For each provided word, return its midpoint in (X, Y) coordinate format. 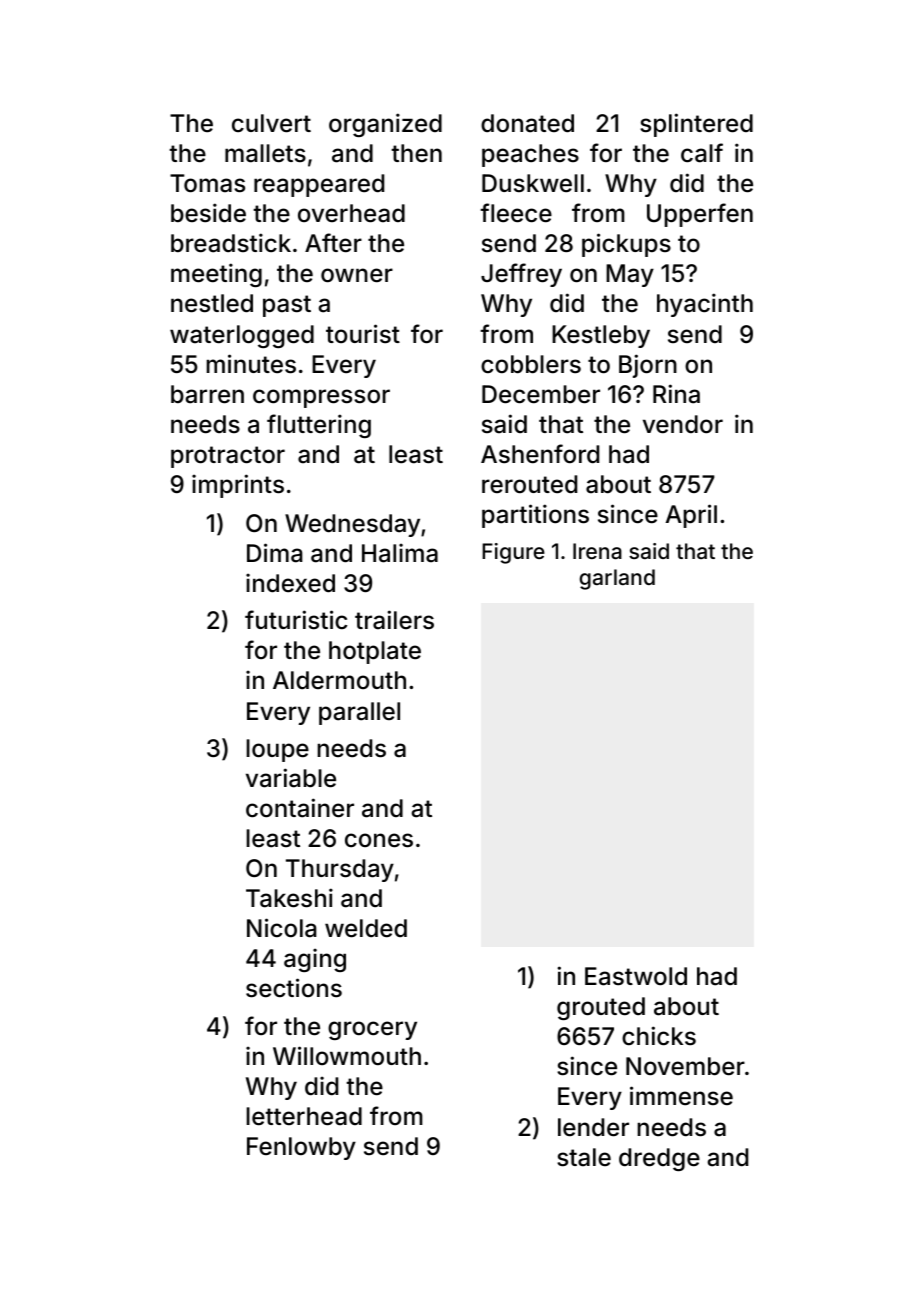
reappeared (319, 185)
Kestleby (601, 336)
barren (207, 394)
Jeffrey (521, 275)
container (300, 808)
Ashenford (540, 454)
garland (617, 579)
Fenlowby (301, 1148)
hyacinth (705, 305)
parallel (359, 713)
